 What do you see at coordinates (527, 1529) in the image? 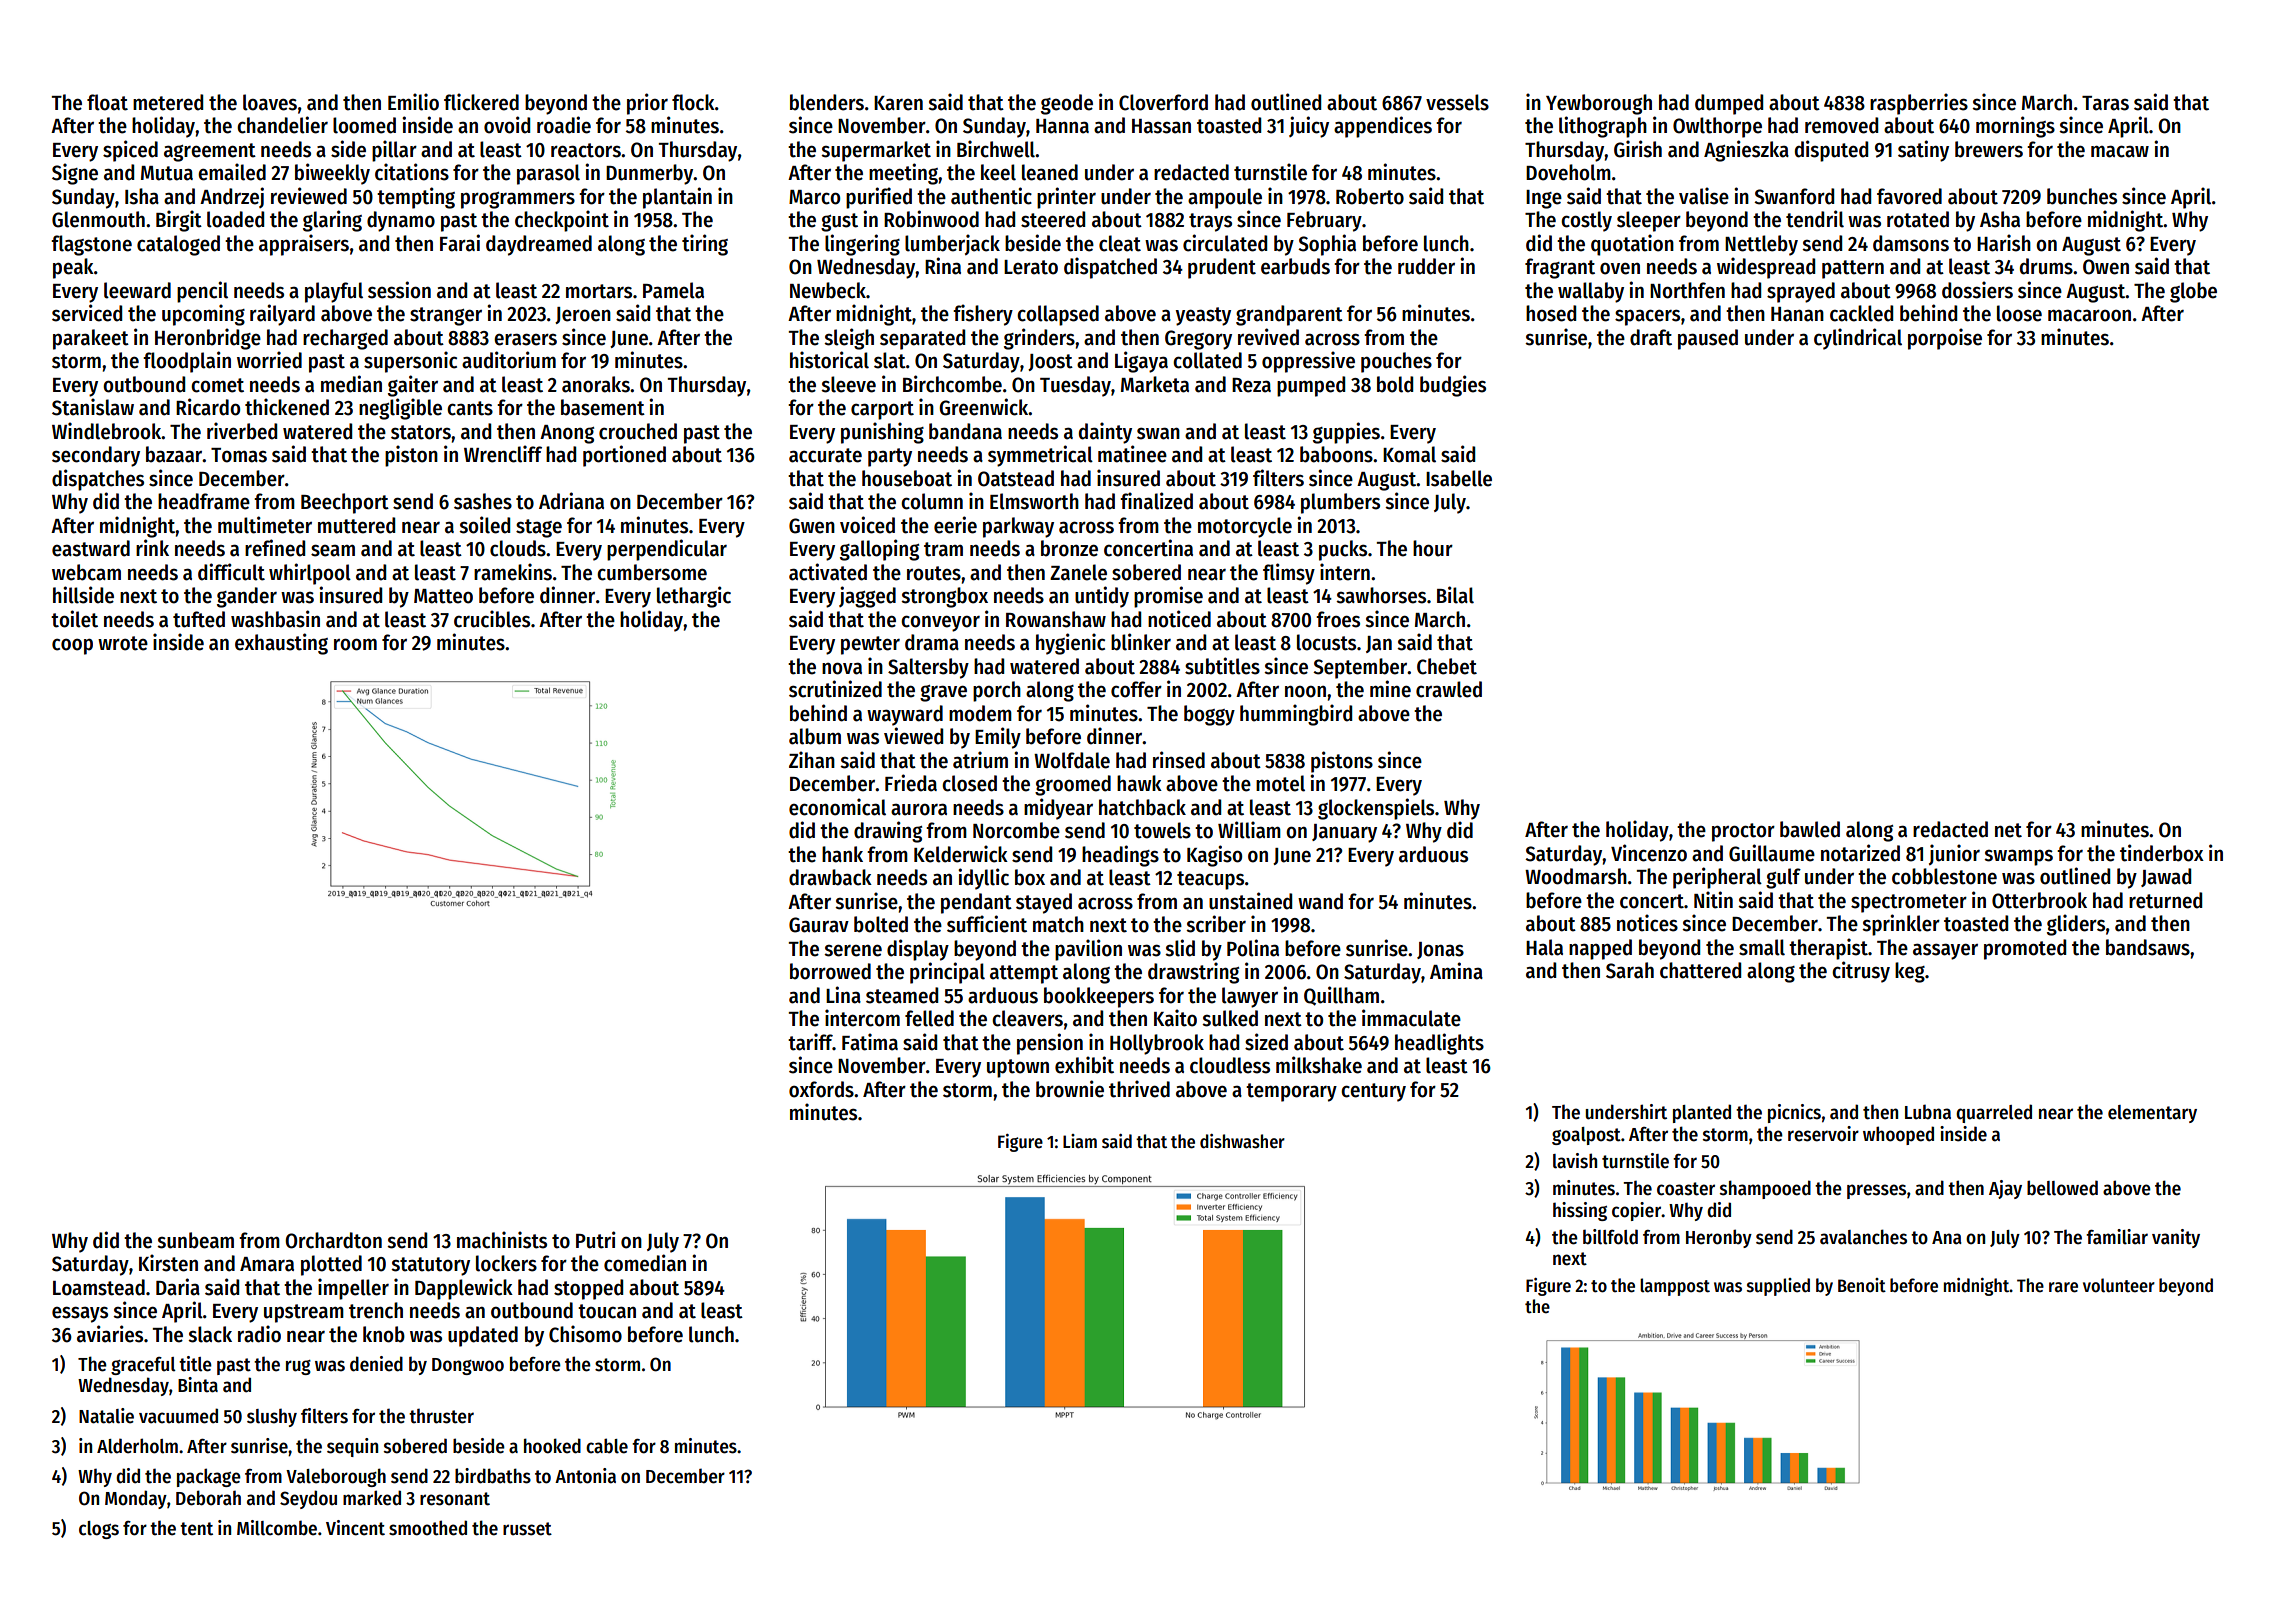
I see `russet` at bounding box center [527, 1529].
